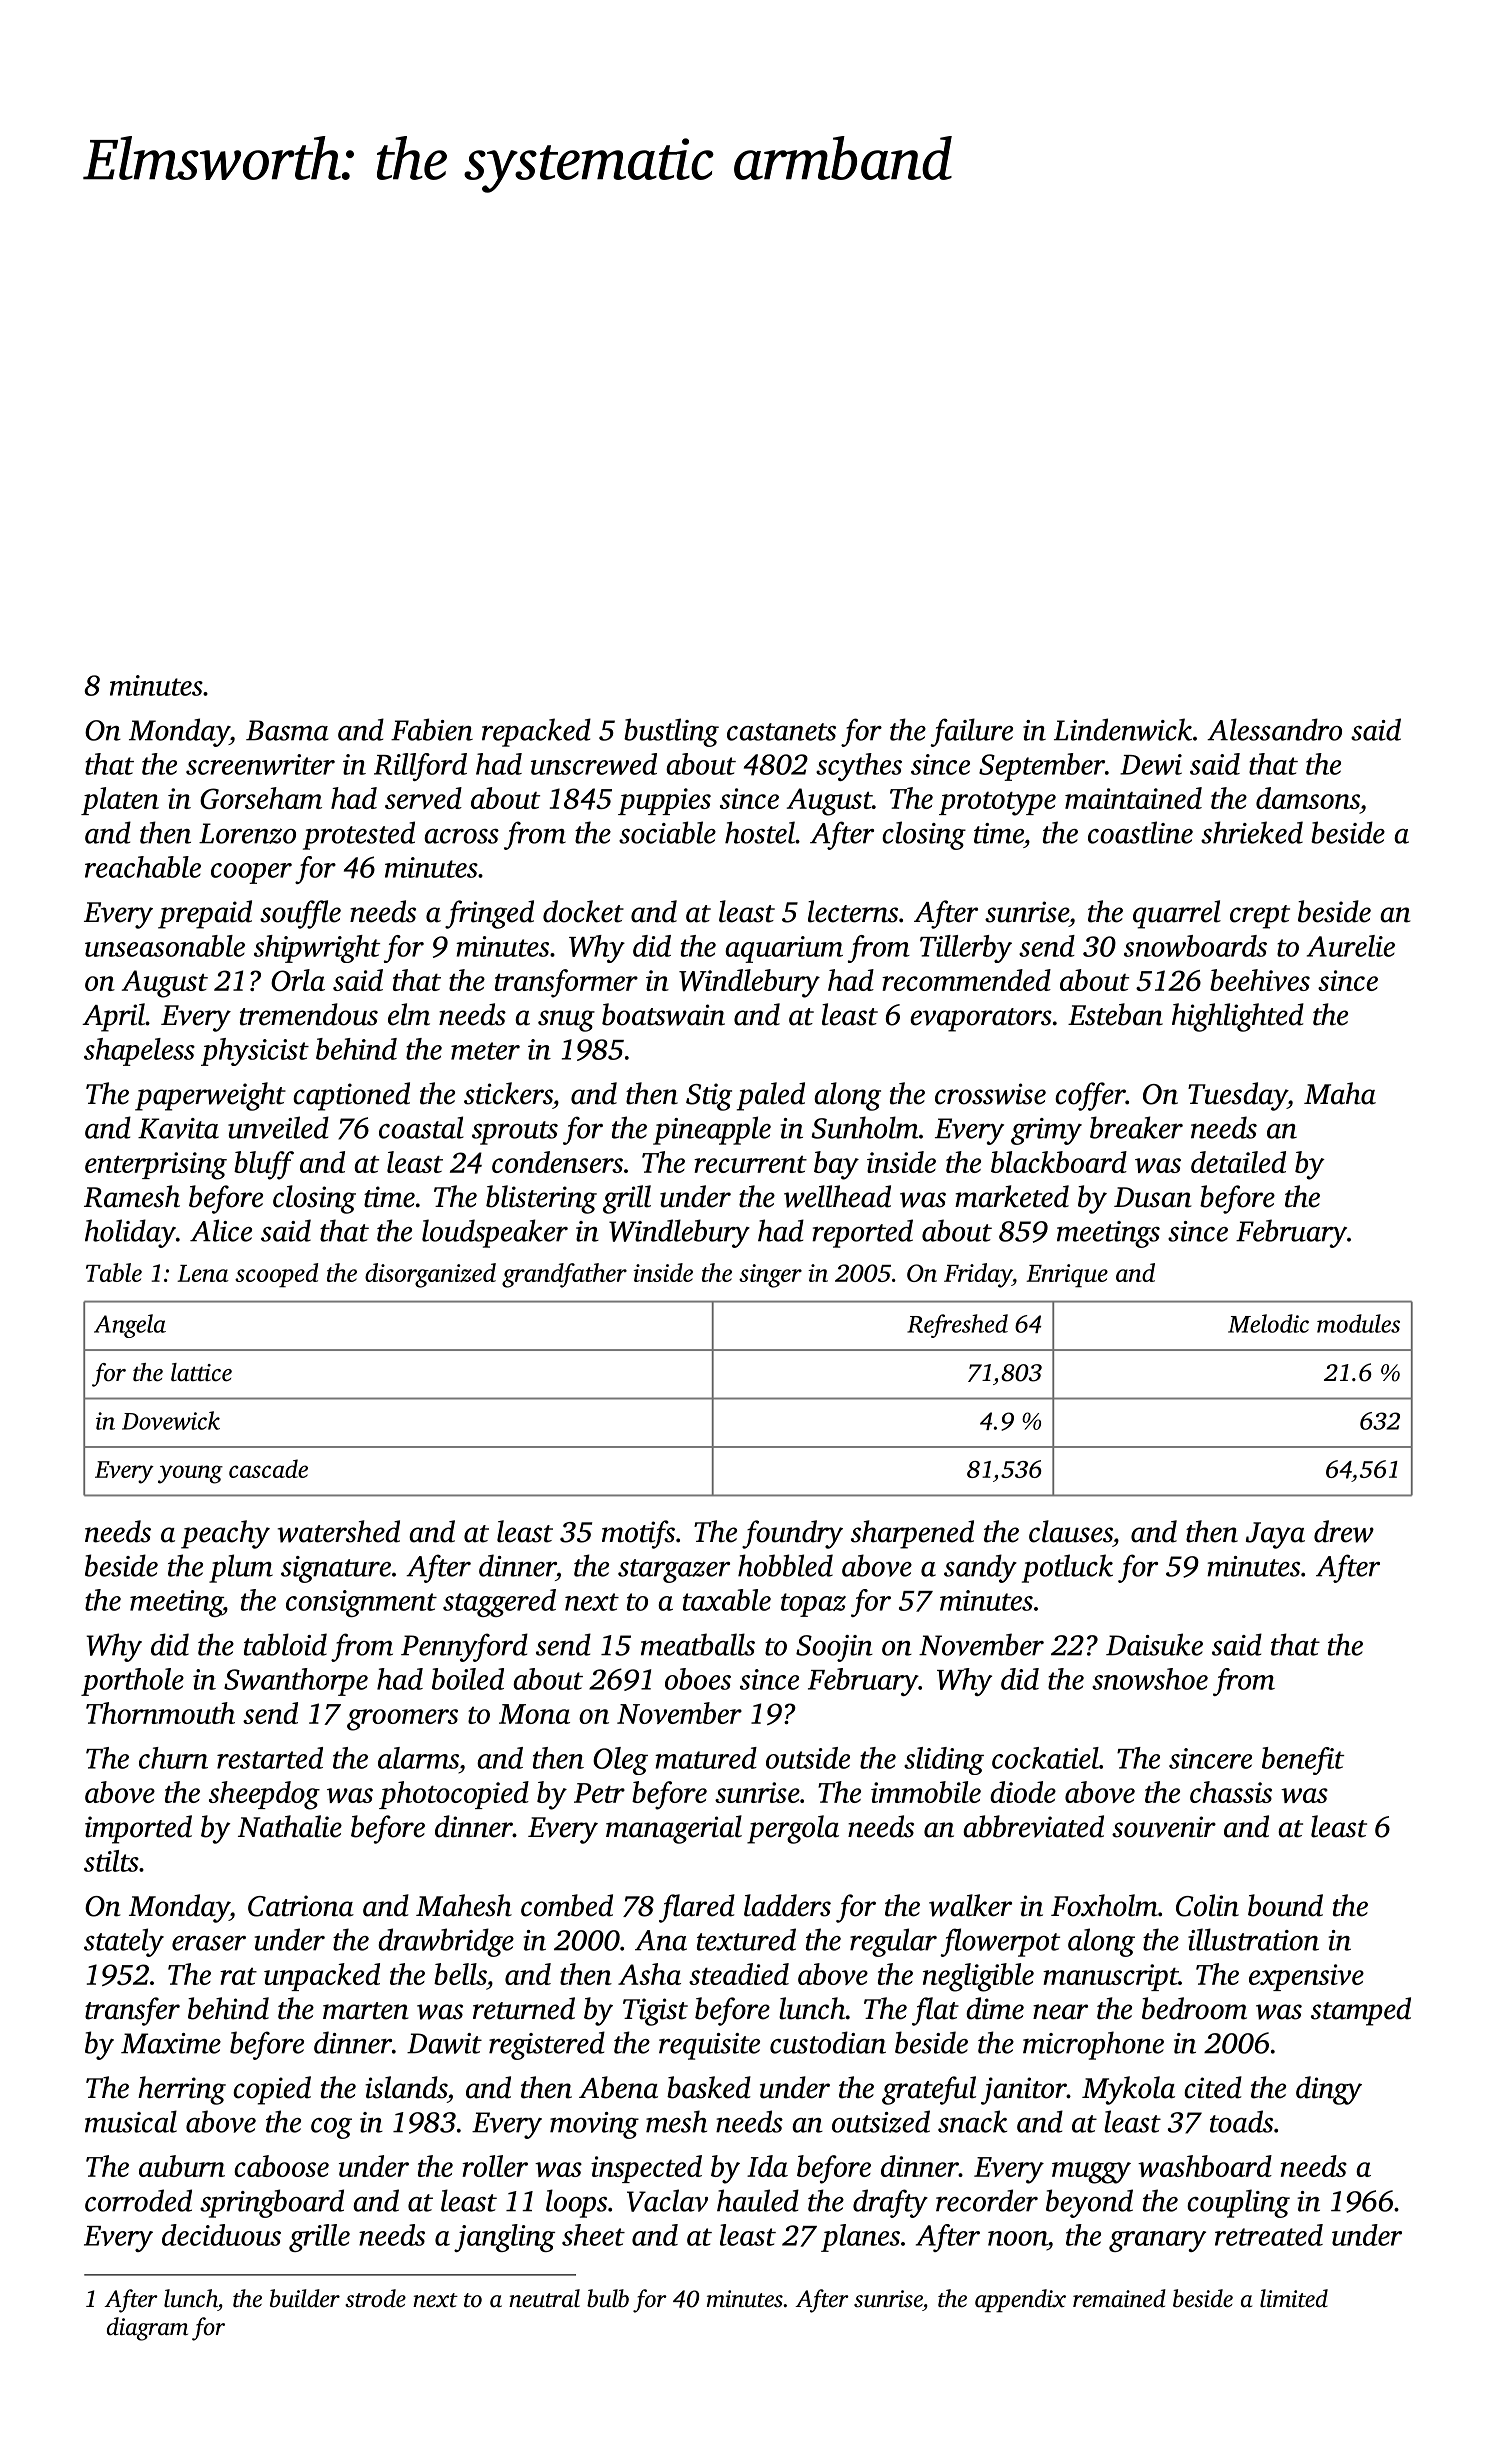 This screenshot has height=2464, width=1496. What do you see at coordinates (750, 1164) in the screenshot?
I see `recurrent` at bounding box center [750, 1164].
